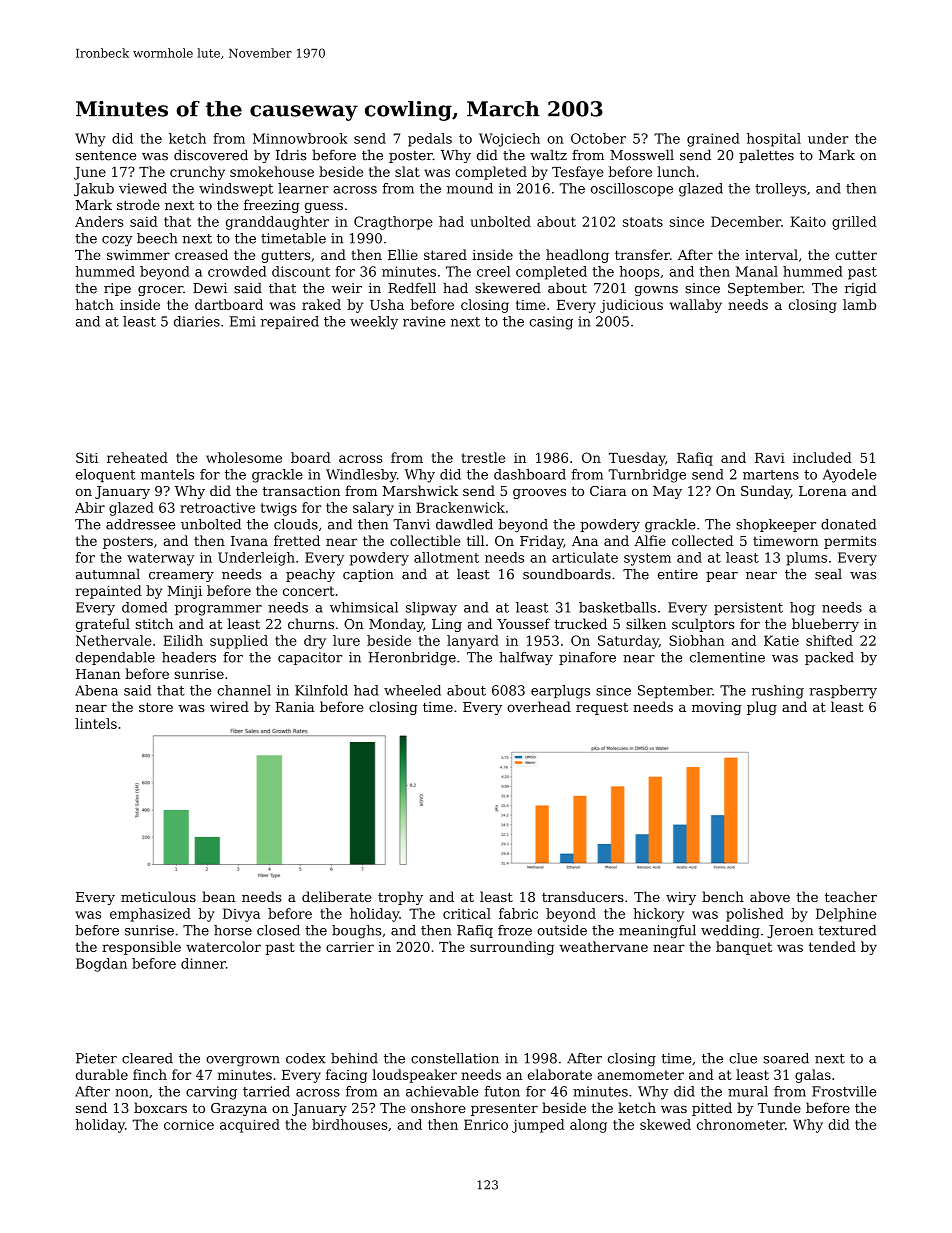  Describe the element at coordinates (250, 1126) in the screenshot. I see `acquired` at that location.
